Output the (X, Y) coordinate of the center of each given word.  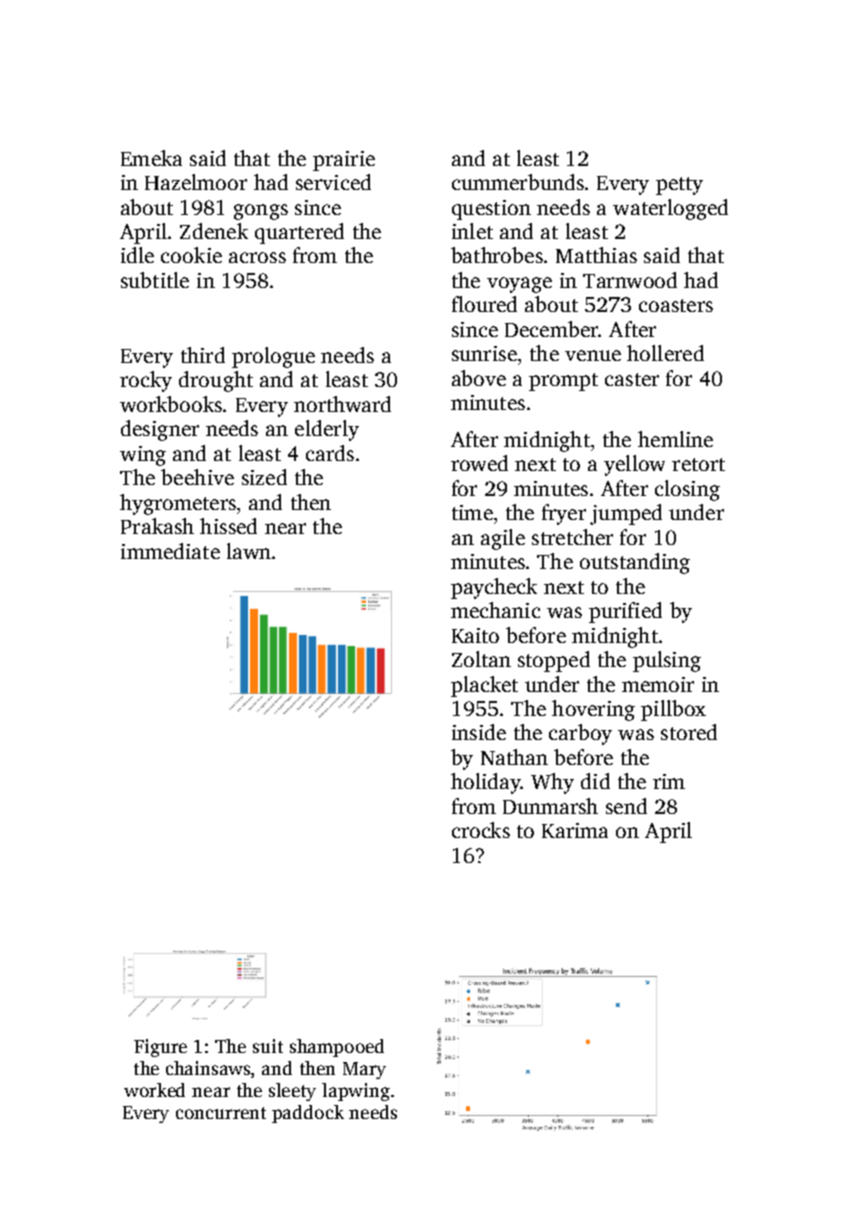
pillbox (673, 710)
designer (160, 430)
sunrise (484, 353)
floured (484, 304)
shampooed (337, 1048)
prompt (563, 382)
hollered (665, 353)
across (257, 257)
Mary (364, 1070)
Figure (160, 1048)
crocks (481, 830)
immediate (170, 551)
